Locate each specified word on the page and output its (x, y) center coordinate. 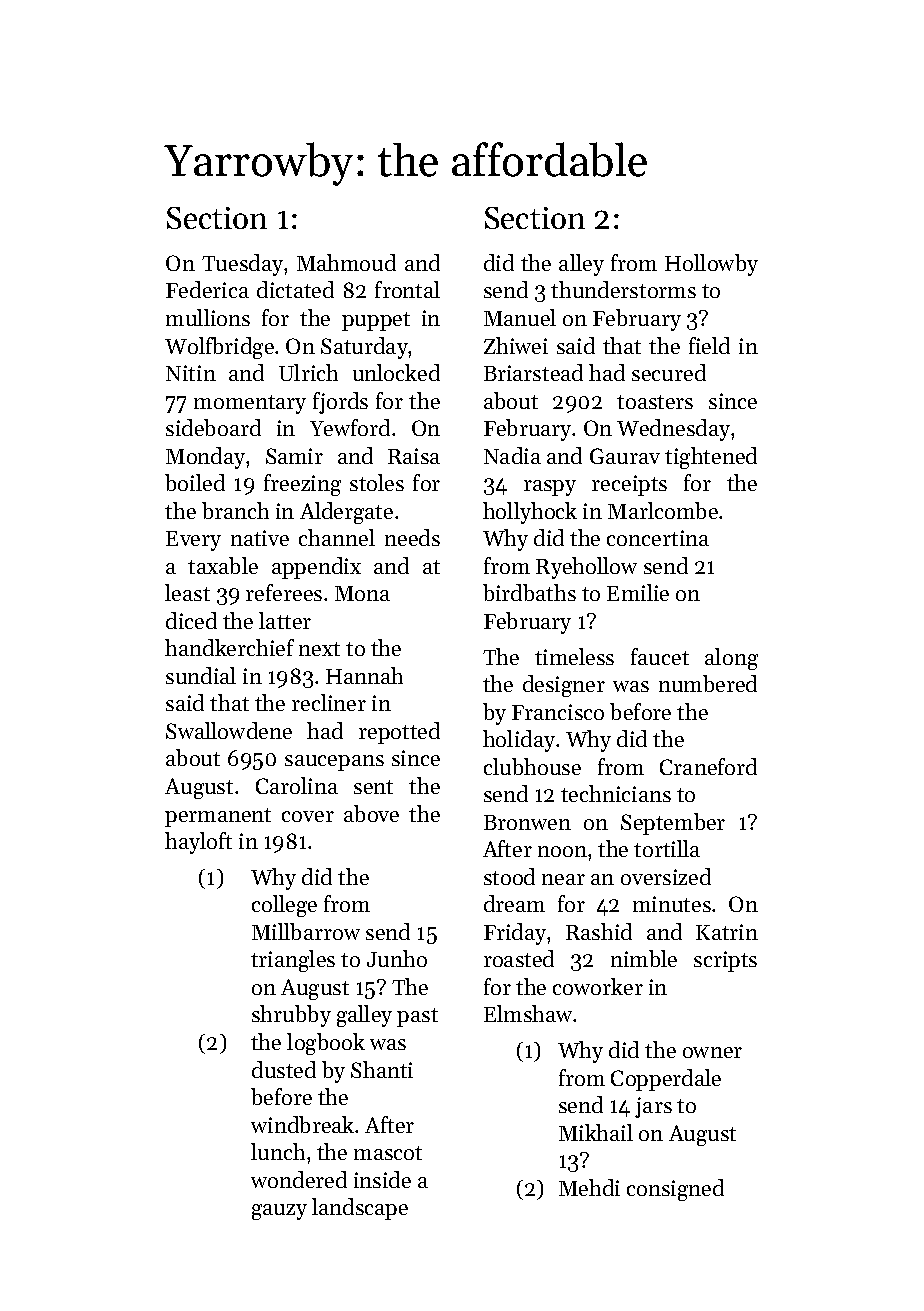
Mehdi (589, 1187)
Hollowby (711, 265)
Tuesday (242, 265)
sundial (201, 675)
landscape (360, 1209)
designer (564, 686)
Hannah (364, 675)
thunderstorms (623, 289)
